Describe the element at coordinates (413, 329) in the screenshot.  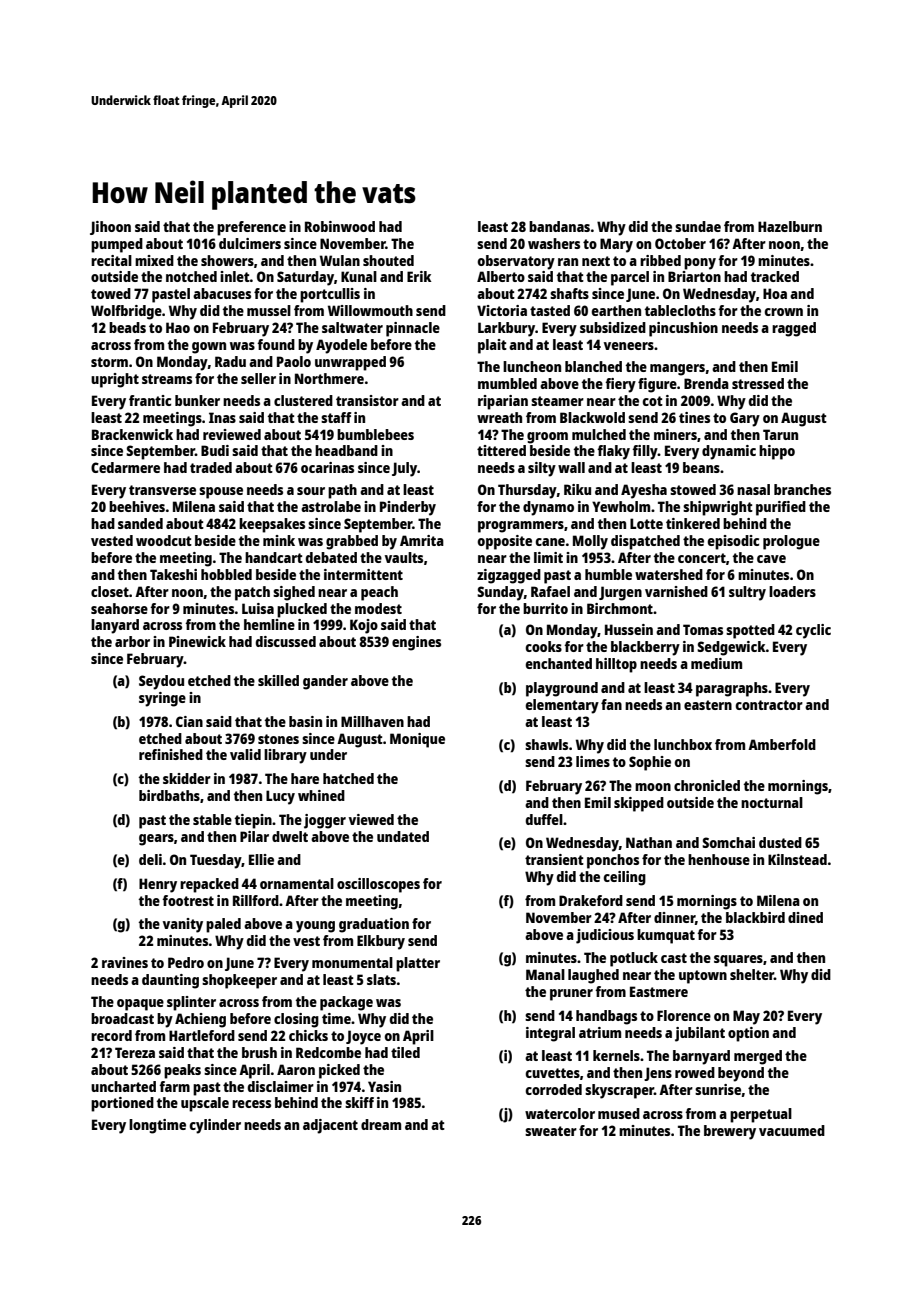
I see `pinnacle` at that location.
